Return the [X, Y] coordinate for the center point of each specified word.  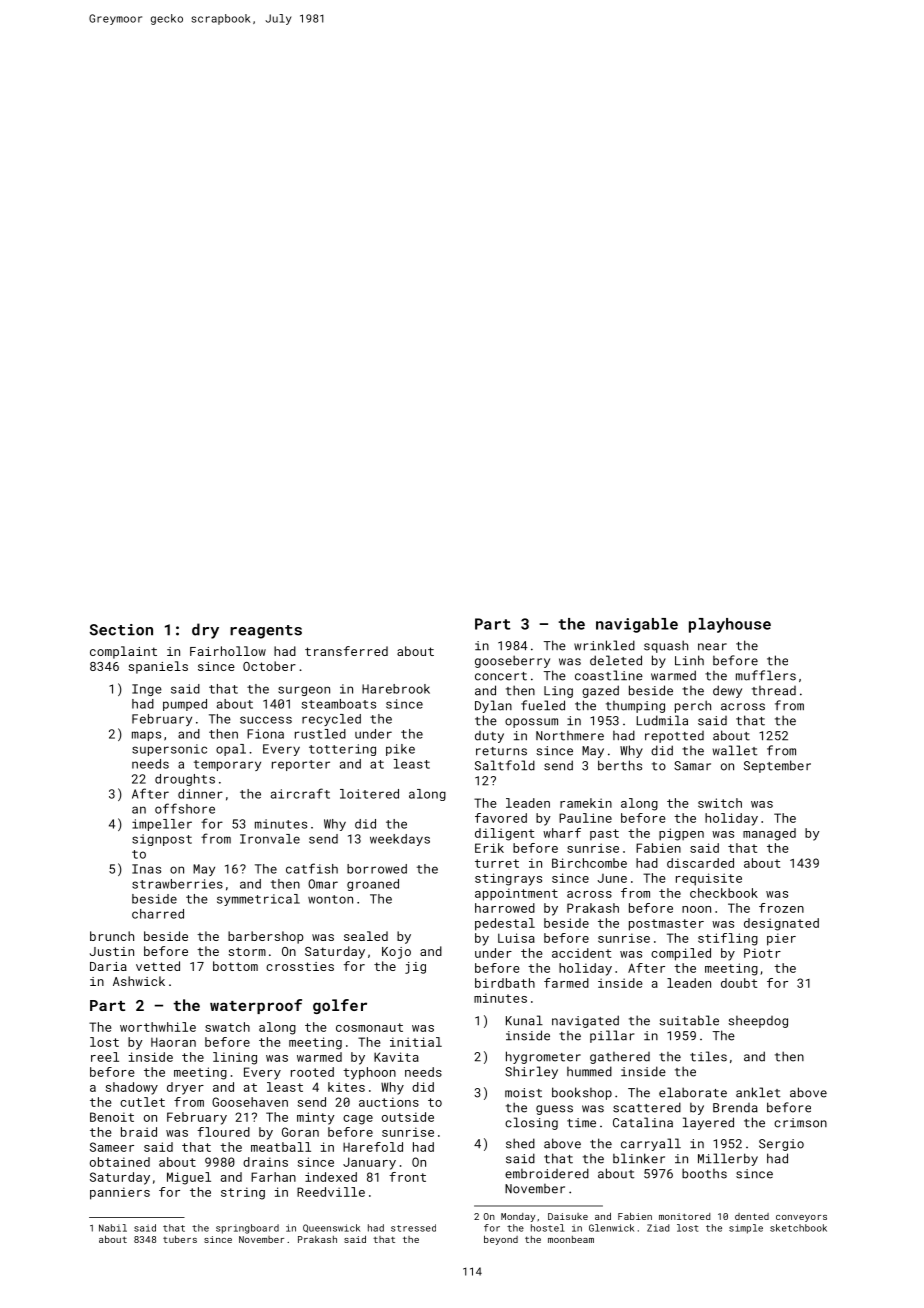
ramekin [586, 803]
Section [121, 630]
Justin [112, 951]
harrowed [505, 908]
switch [720, 803]
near [712, 647]
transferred [346, 651]
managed [769, 834]
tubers [180, 1239]
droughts [185, 780]
